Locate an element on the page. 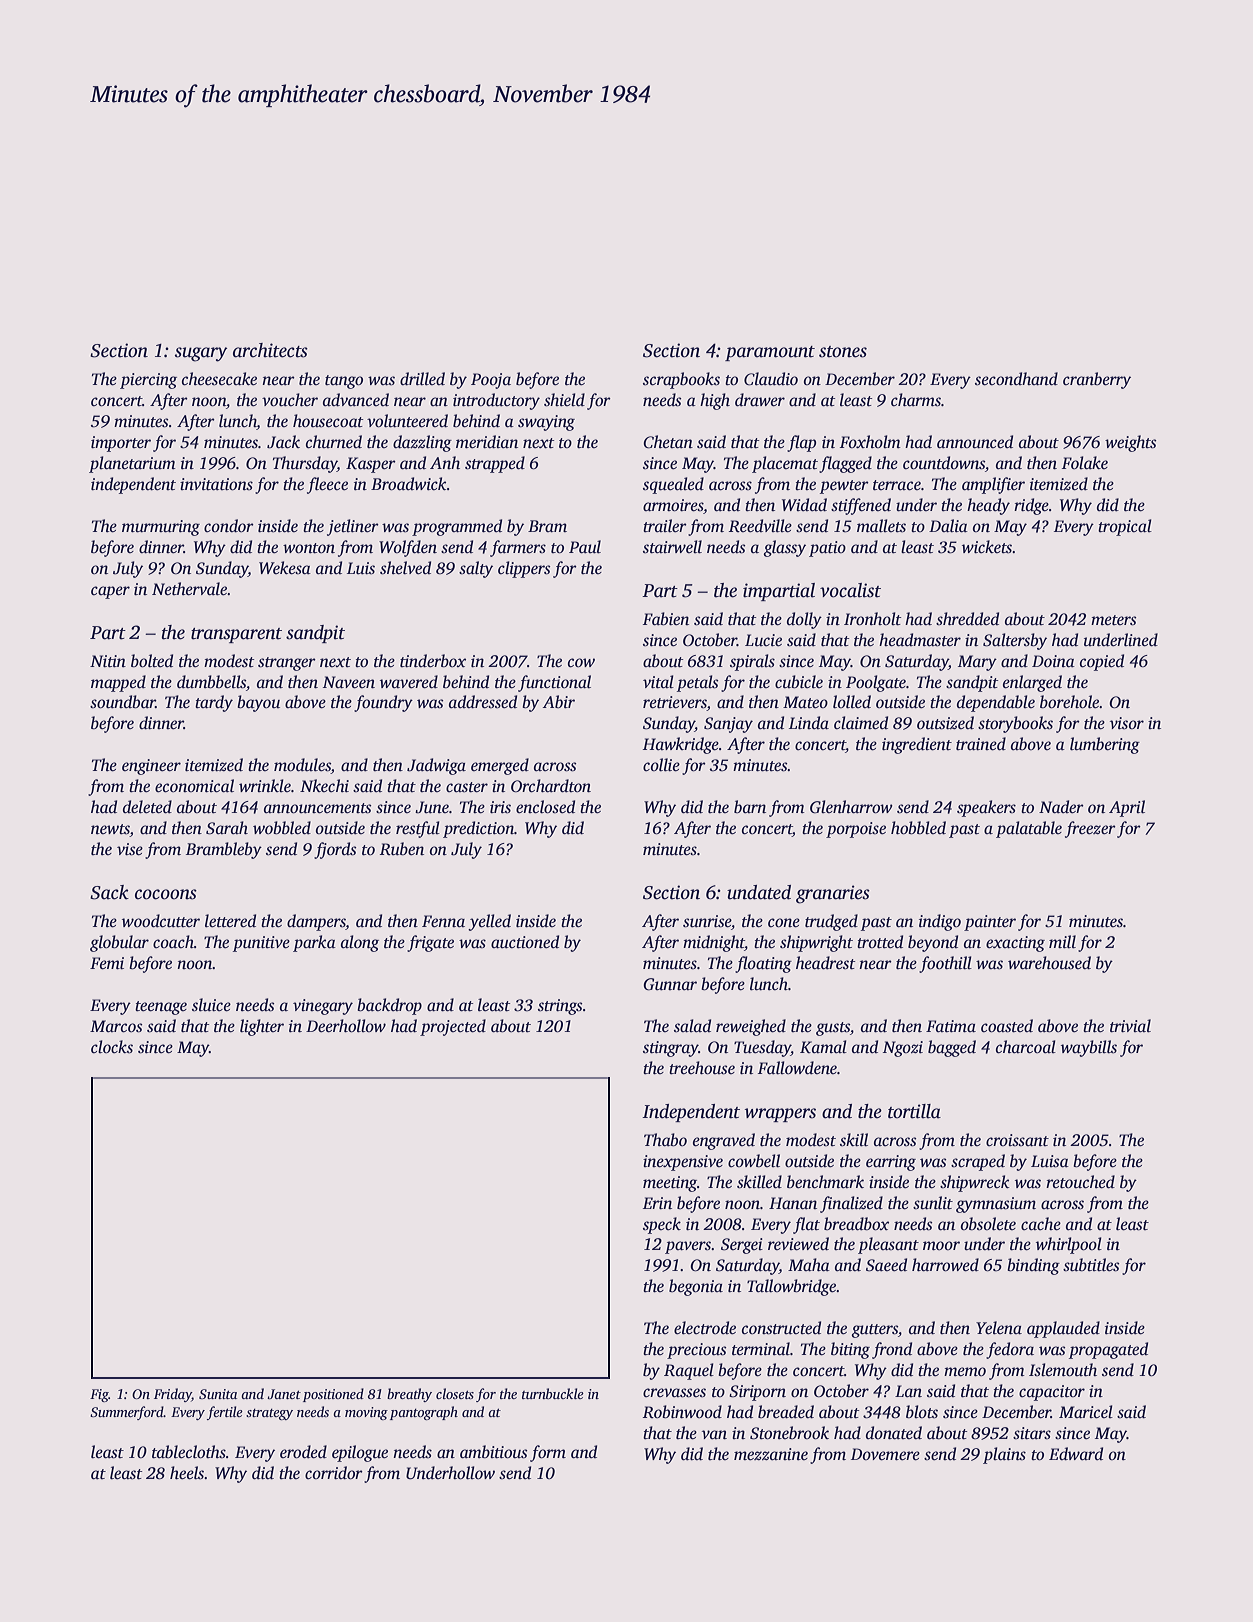  tinderbox is located at coordinates (433, 661).
